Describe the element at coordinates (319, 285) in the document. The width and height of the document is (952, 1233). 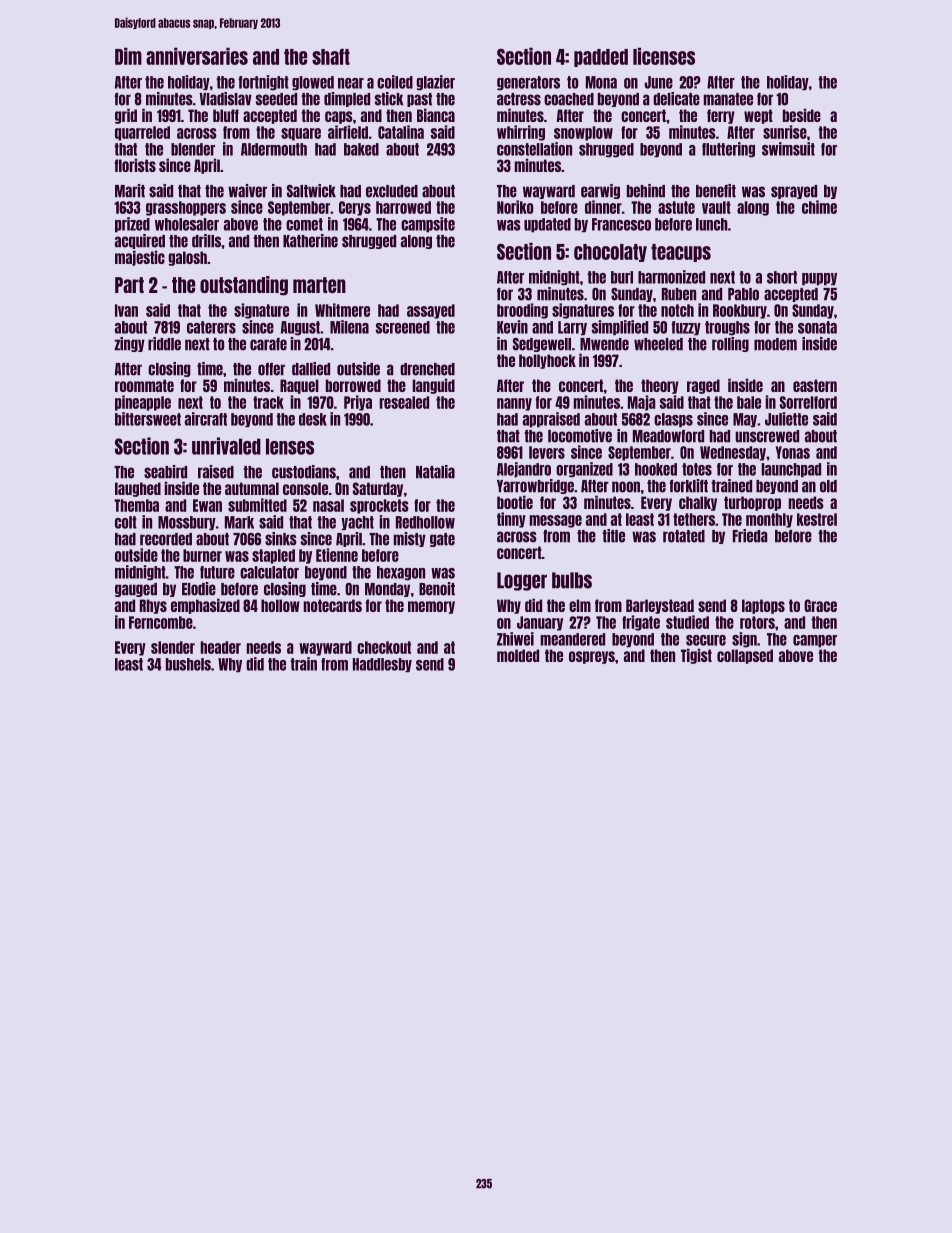
I see `marten` at that location.
